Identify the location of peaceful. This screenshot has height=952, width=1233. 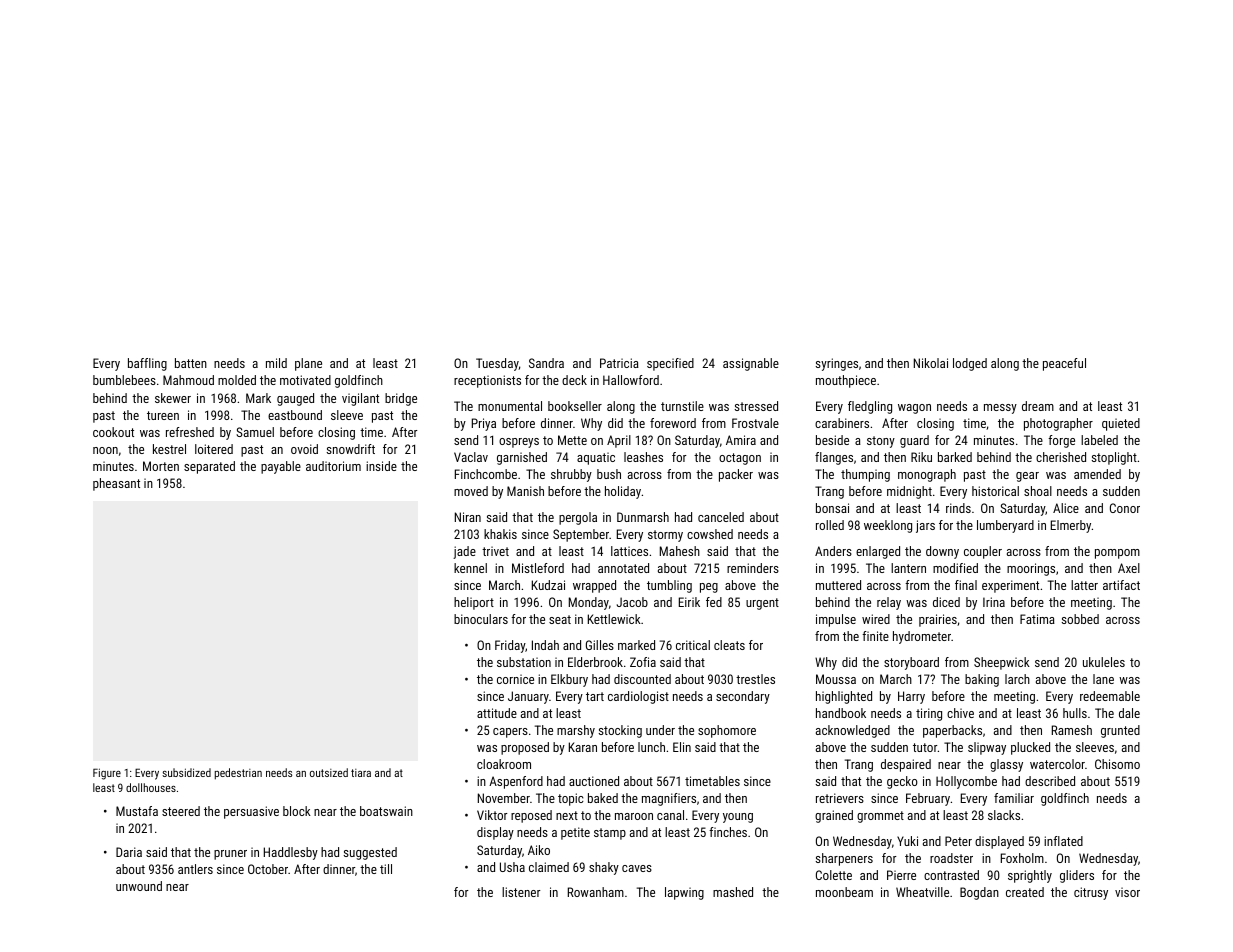
(1064, 364).
